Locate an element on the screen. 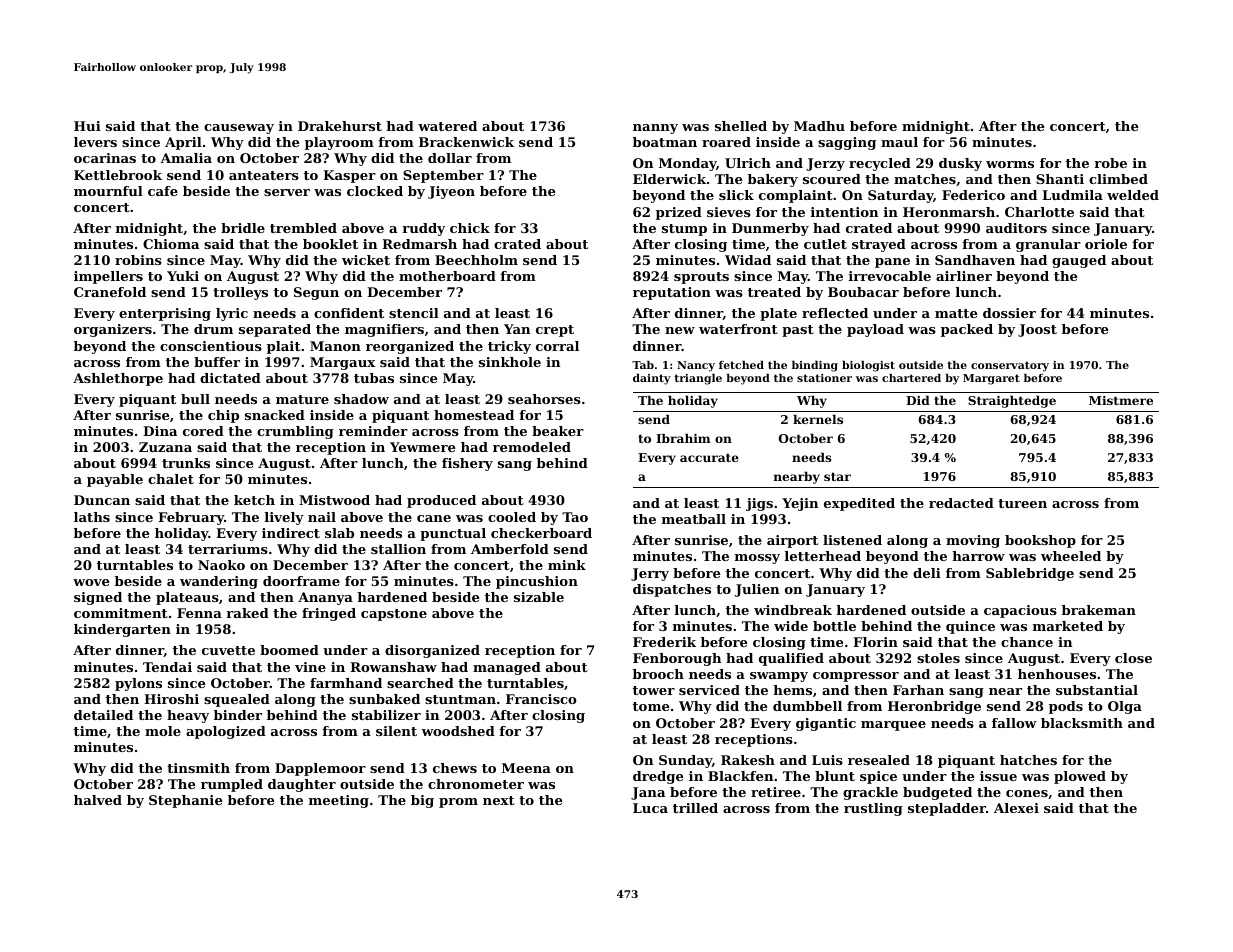 The height and width of the screenshot is (952, 1233). halved is located at coordinates (98, 800).
